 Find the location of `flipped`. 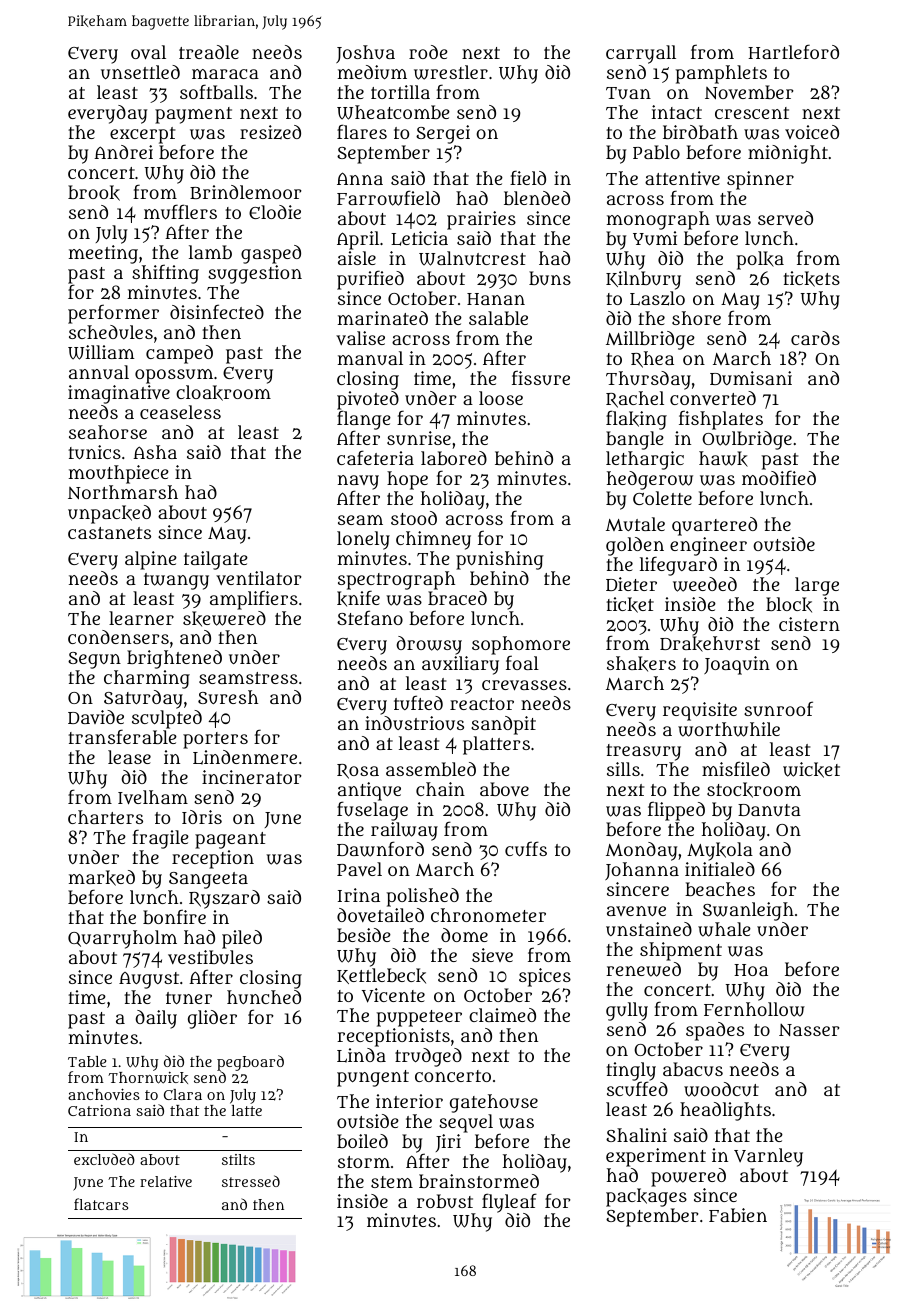

flipped is located at coordinates (676, 811).
